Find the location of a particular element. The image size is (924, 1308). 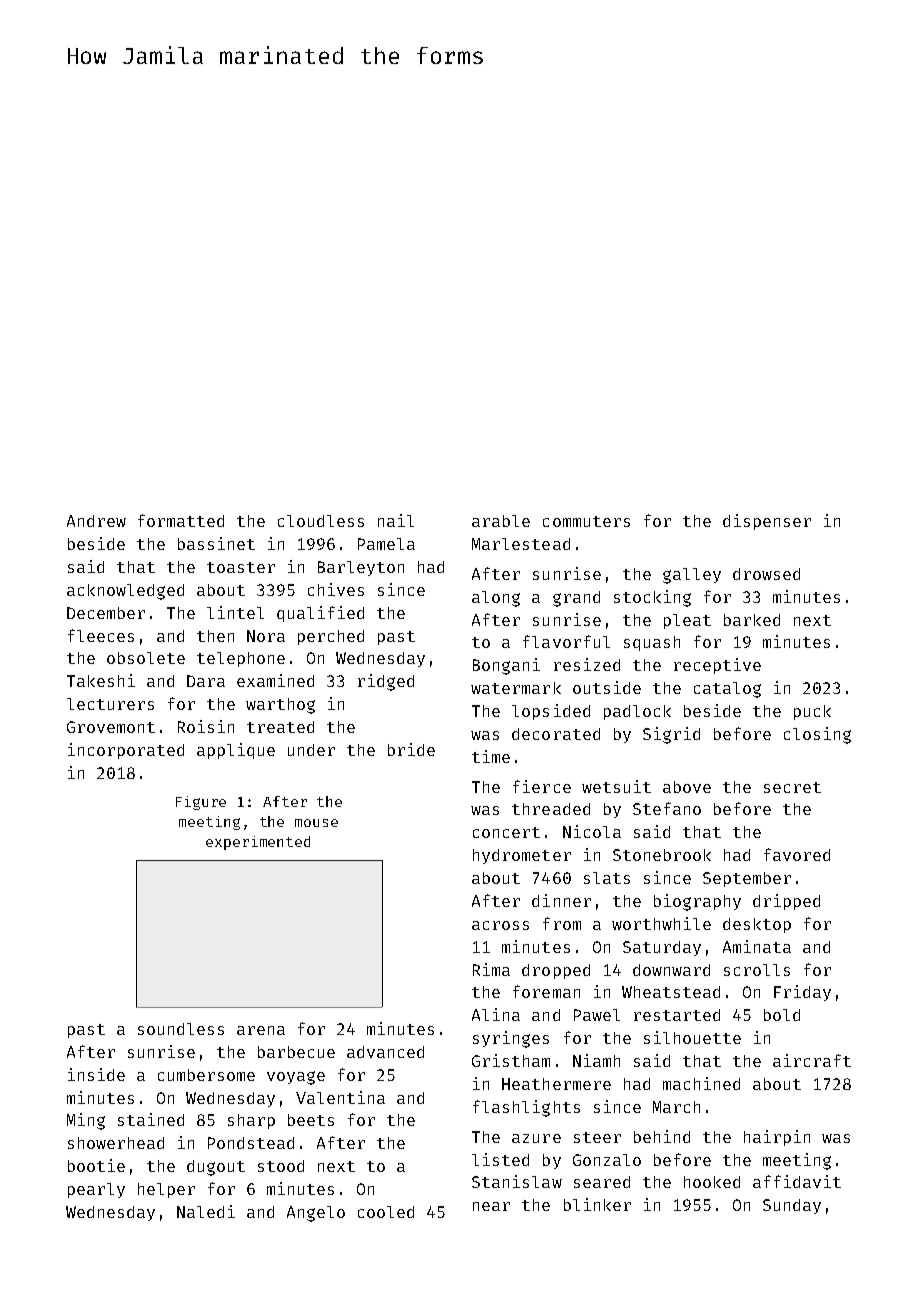

bride is located at coordinates (411, 749).
